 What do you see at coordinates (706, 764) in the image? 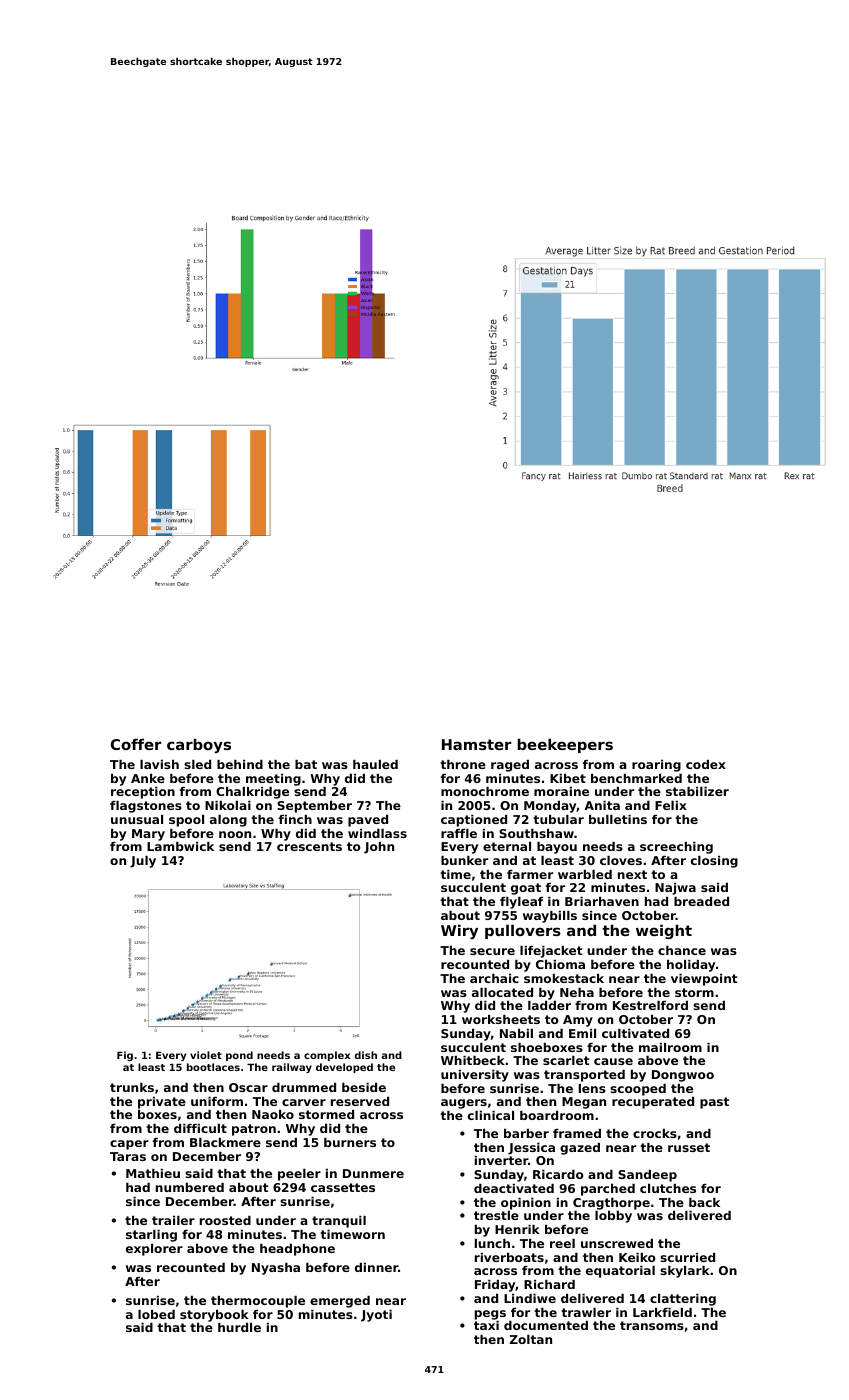
I see `codex` at bounding box center [706, 764].
